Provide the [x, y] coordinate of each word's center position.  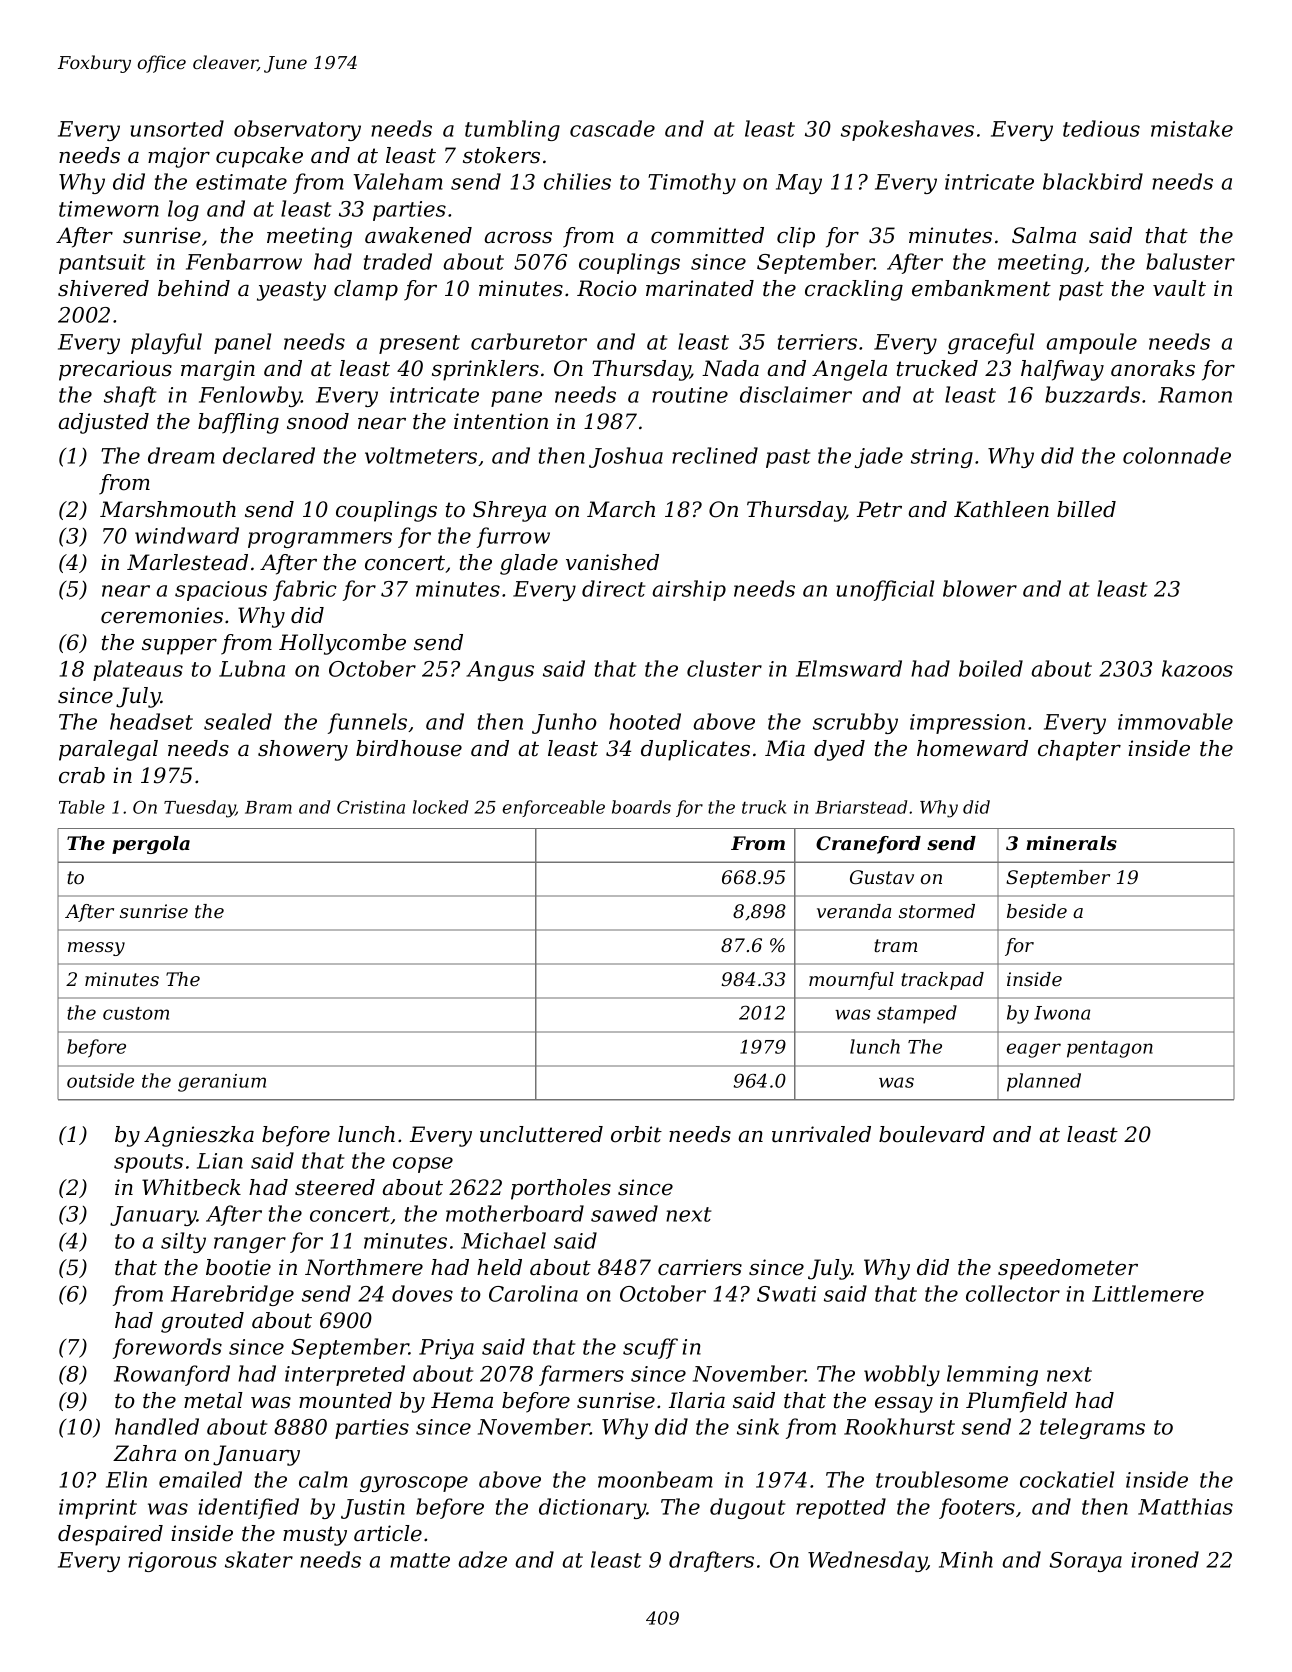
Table [82, 807]
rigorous [172, 1562]
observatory [297, 130]
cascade [612, 128]
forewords [167, 1348]
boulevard [932, 1134]
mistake [1192, 128]
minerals [1071, 843]
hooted [645, 721]
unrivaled [821, 1134]
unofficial [885, 590]
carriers [700, 1267]
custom [136, 1013]
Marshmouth [168, 509]
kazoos [1197, 668]
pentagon [1110, 1049]
